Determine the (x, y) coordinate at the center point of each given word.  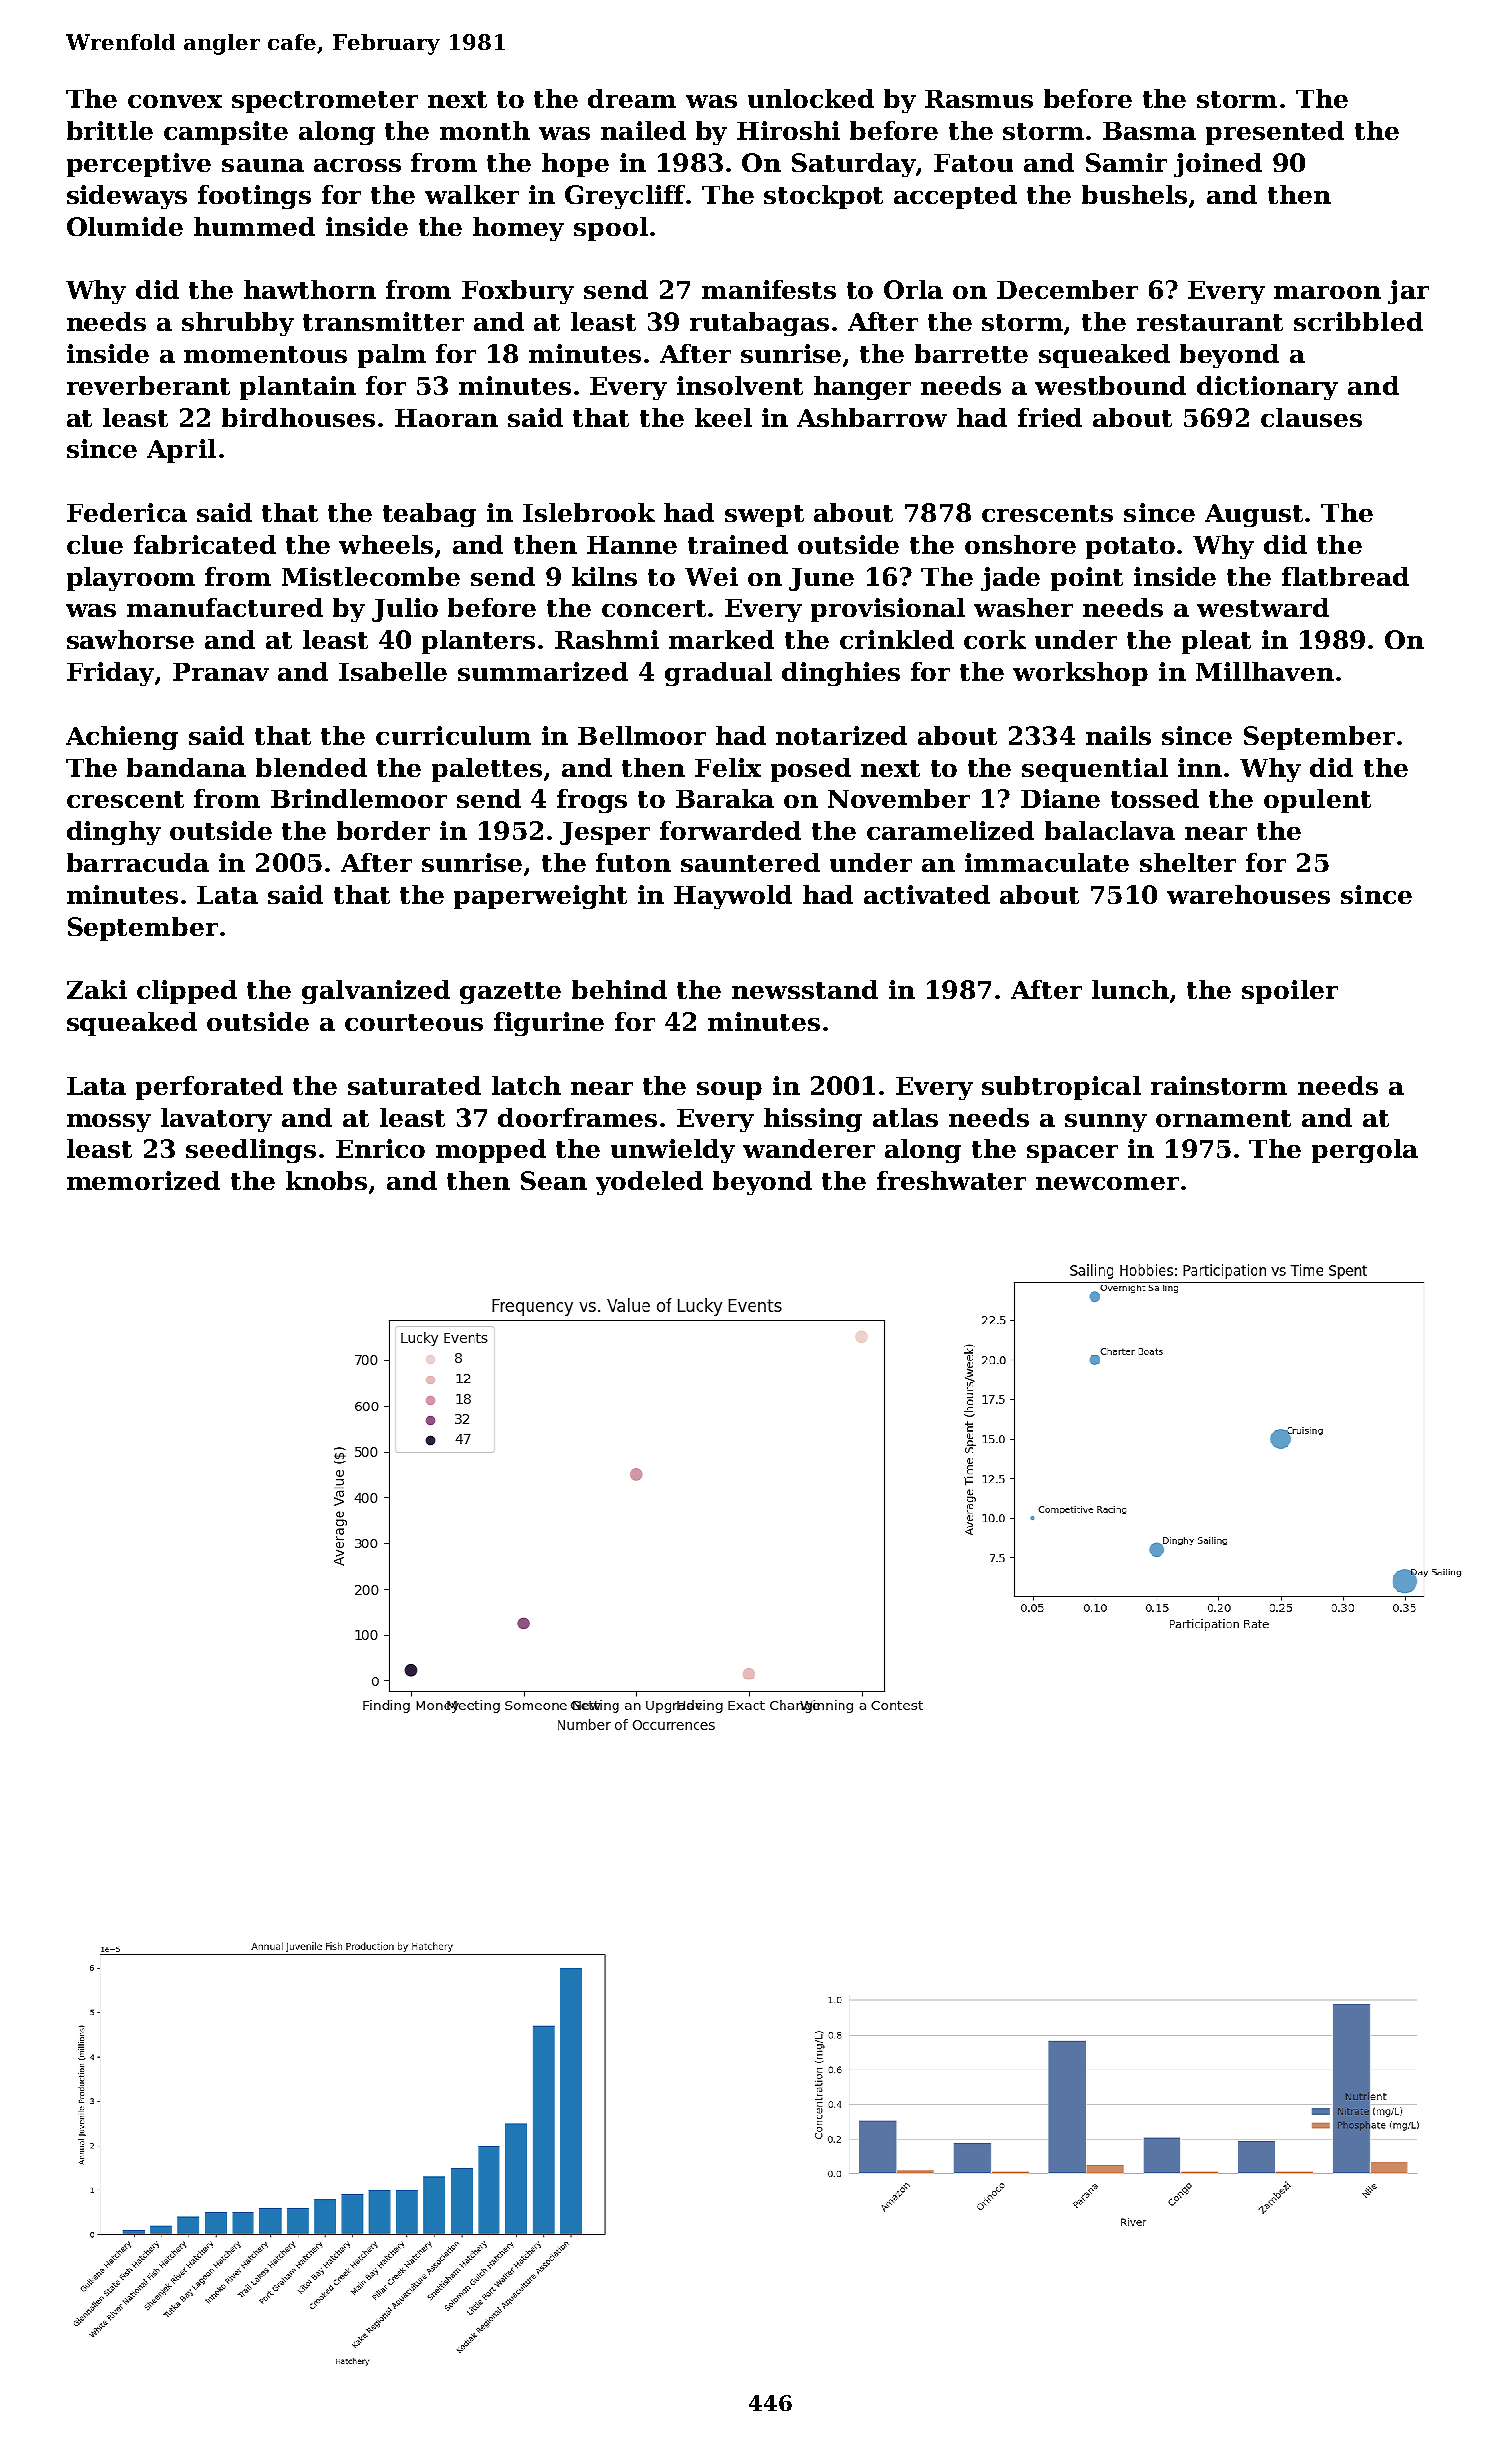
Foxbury (518, 292)
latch (526, 1085)
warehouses (1248, 894)
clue (95, 544)
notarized (841, 735)
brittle (110, 130)
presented (1275, 133)
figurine (549, 1024)
